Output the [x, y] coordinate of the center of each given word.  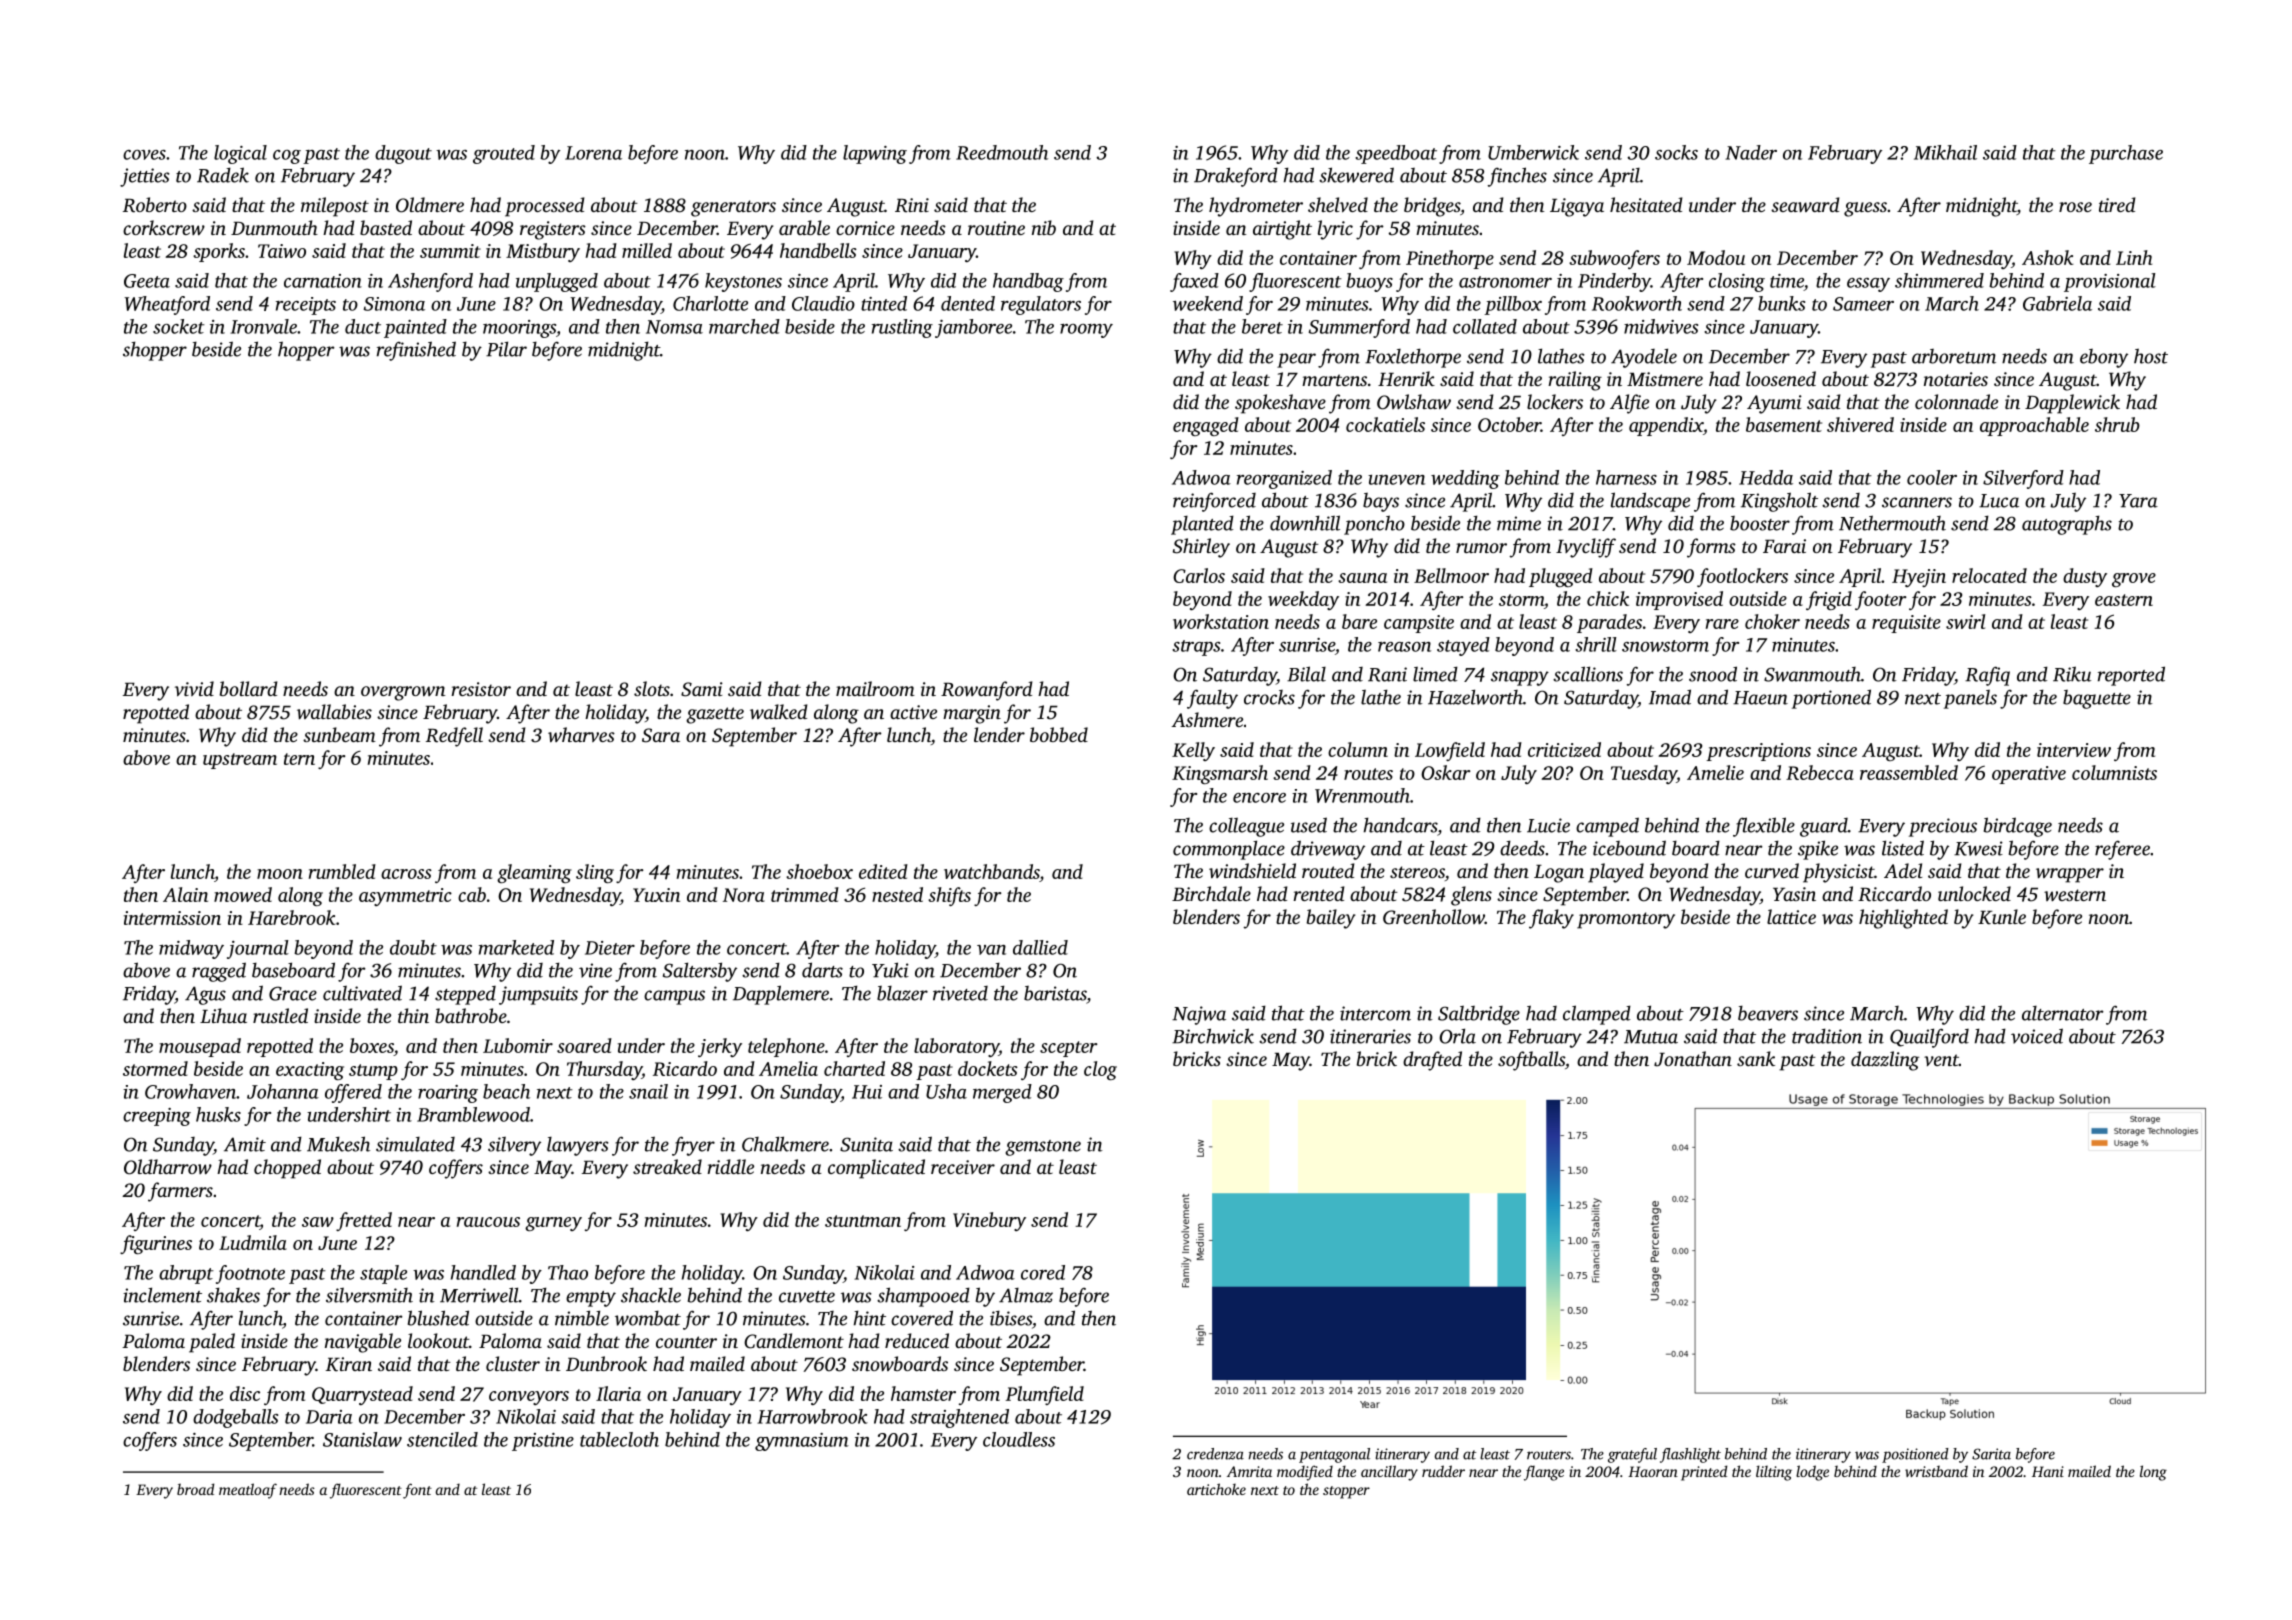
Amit [245, 1144]
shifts [949, 896]
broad [195, 1489]
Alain [185, 894]
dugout [403, 154]
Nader [1751, 152]
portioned [1831, 699]
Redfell [454, 737]
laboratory [956, 1047]
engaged [1206, 426]
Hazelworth [1475, 697]
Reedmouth [1002, 152]
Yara [2138, 501]
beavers [1768, 1013]
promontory [1626, 920]
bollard [249, 688]
